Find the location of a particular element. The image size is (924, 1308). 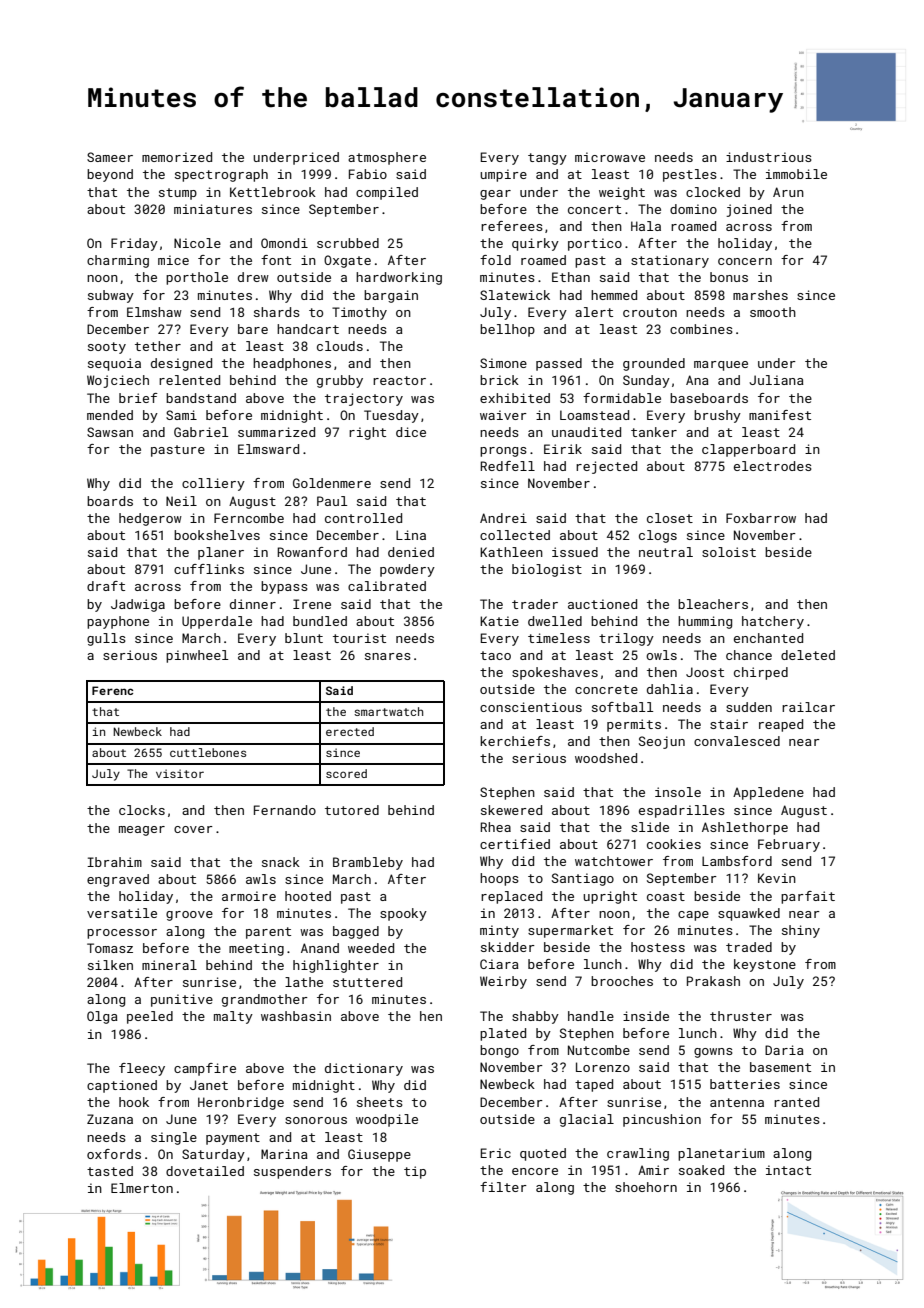

dahlia is located at coordinates (670, 689).
